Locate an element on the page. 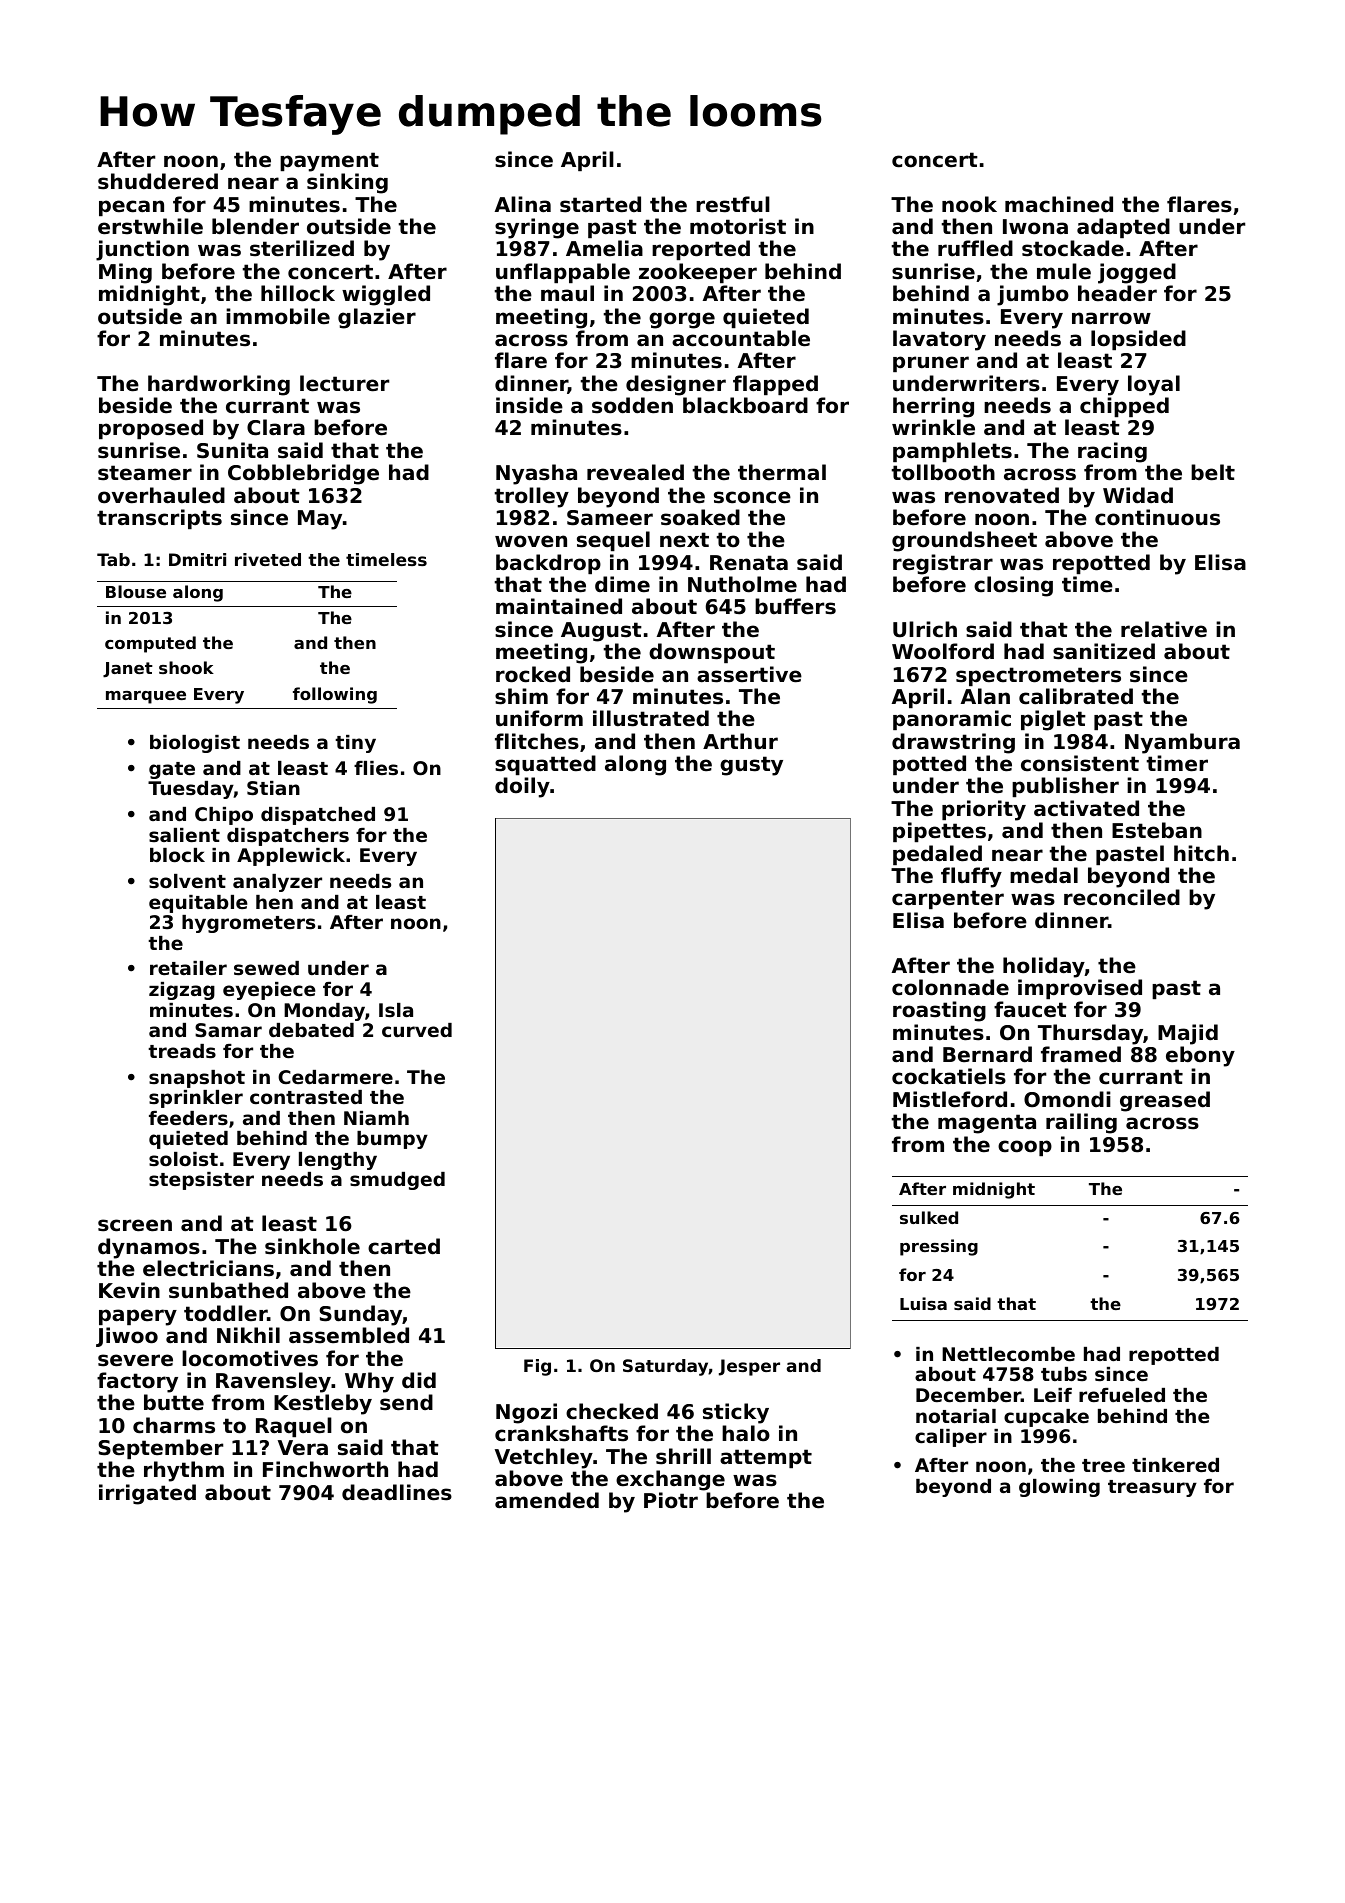 This document has height=1903, width=1345. refueled is located at coordinates (1122, 1395).
